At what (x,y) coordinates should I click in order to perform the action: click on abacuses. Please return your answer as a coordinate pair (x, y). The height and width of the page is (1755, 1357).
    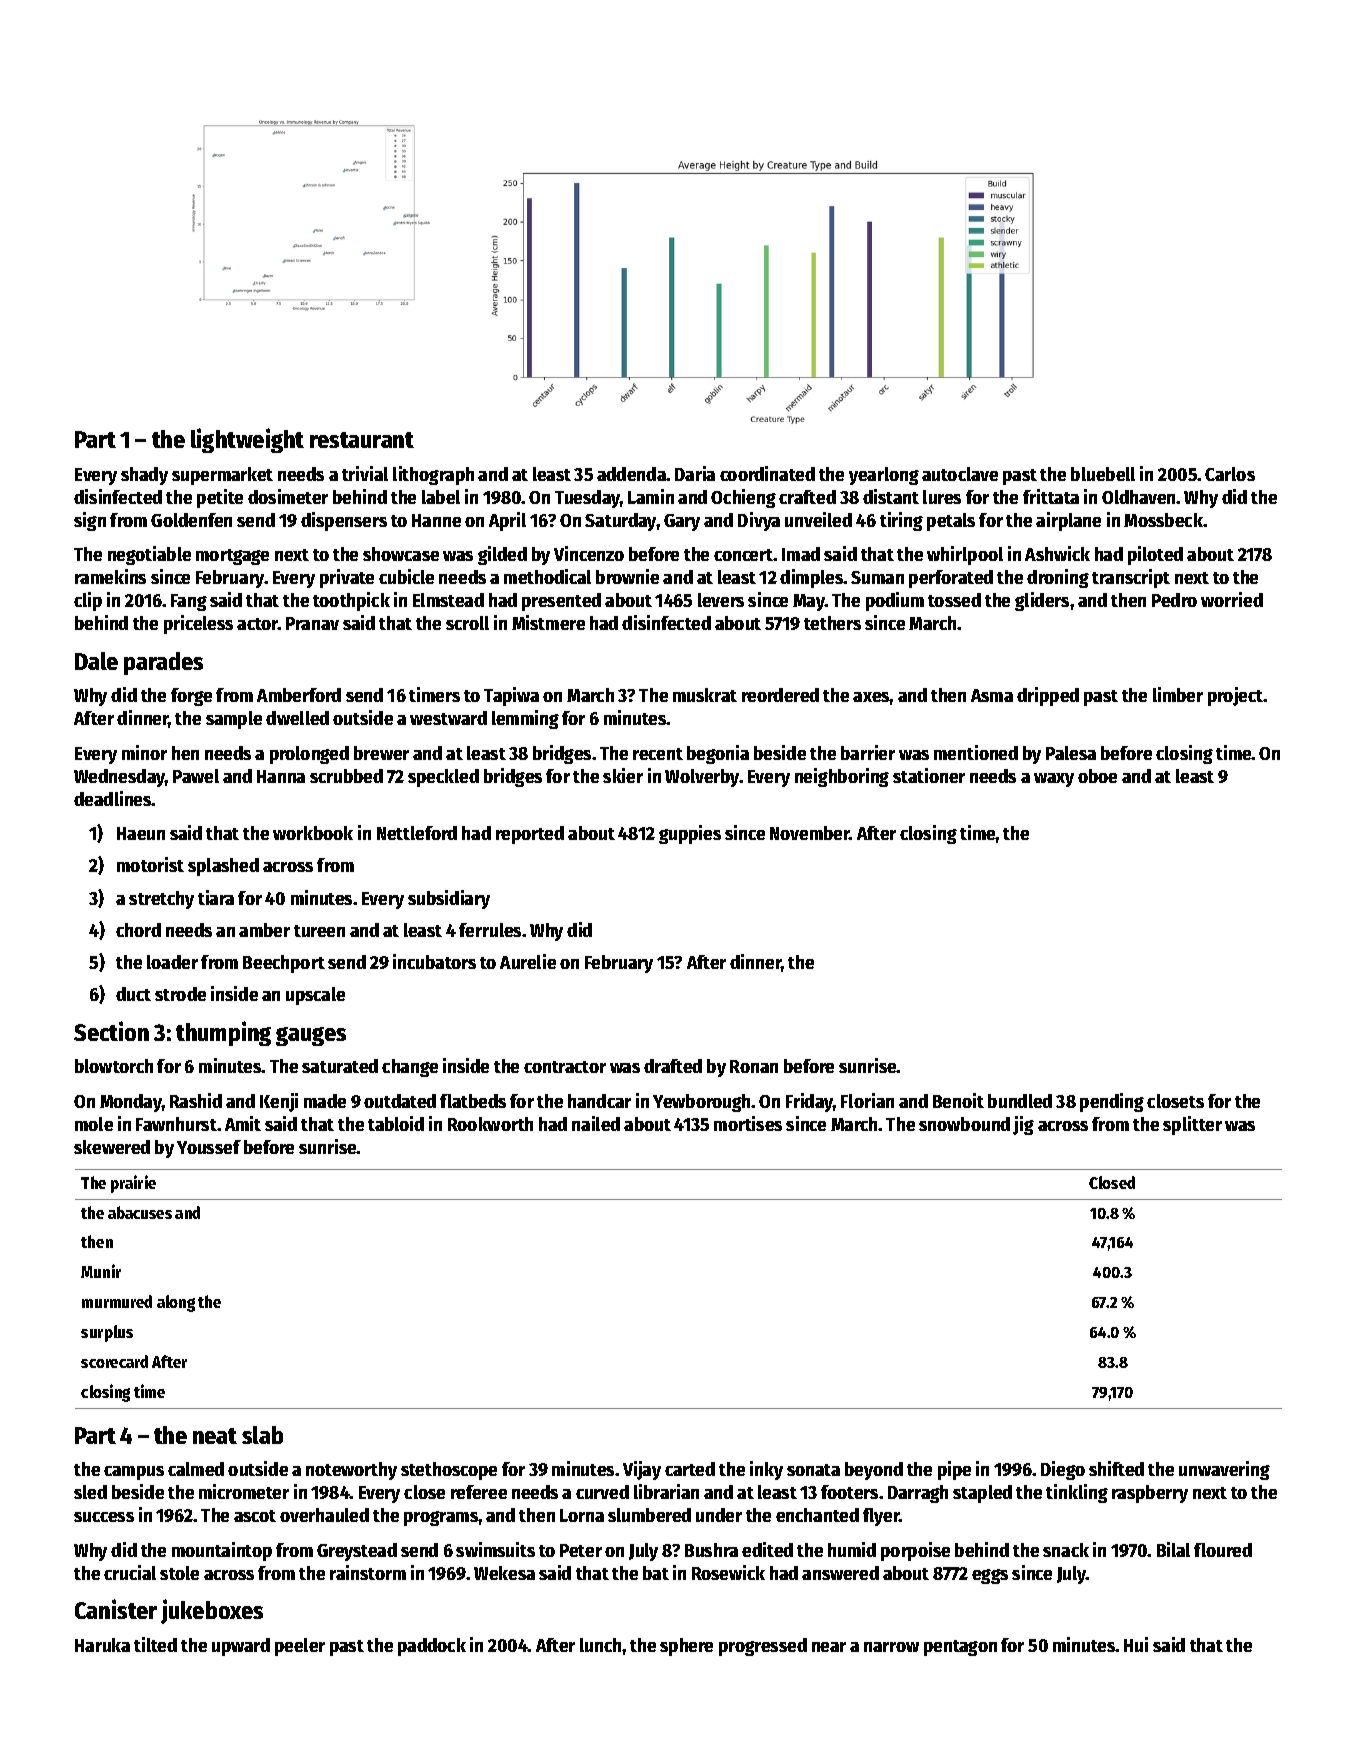
    Looking at the image, I should click on (140, 1212).
